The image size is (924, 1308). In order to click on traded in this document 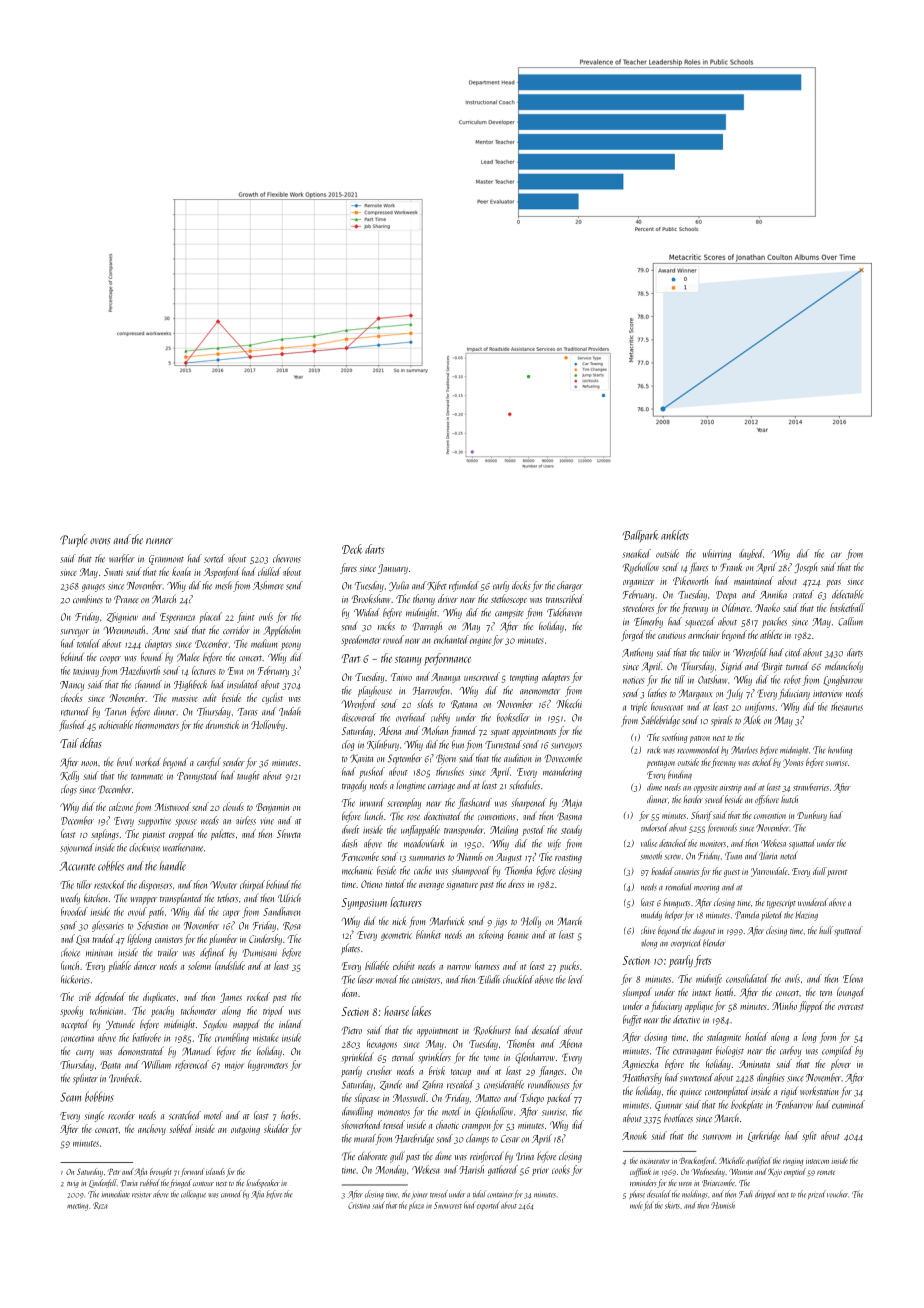, I will do `click(103, 938)`.
